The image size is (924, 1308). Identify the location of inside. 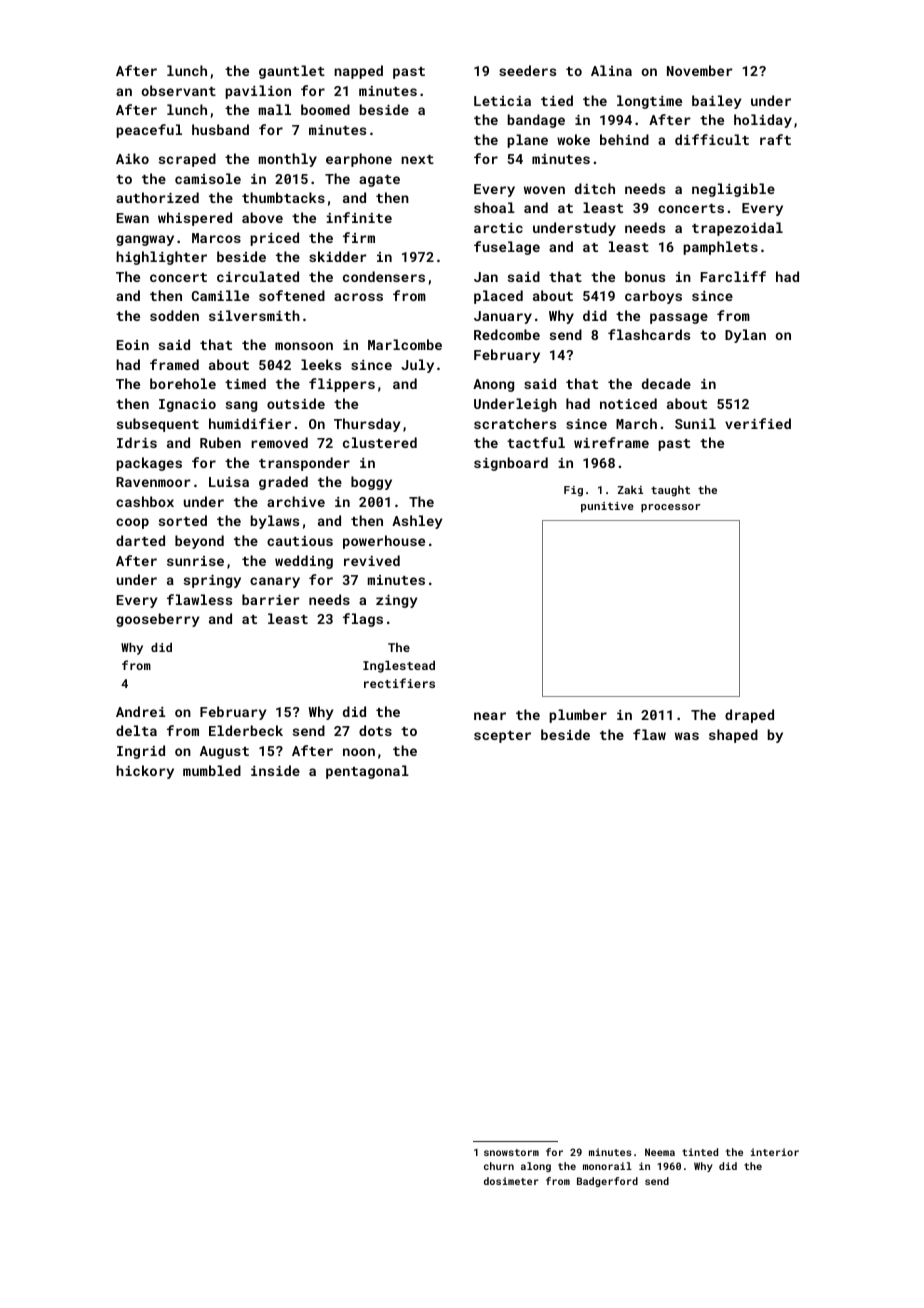
(275, 770).
